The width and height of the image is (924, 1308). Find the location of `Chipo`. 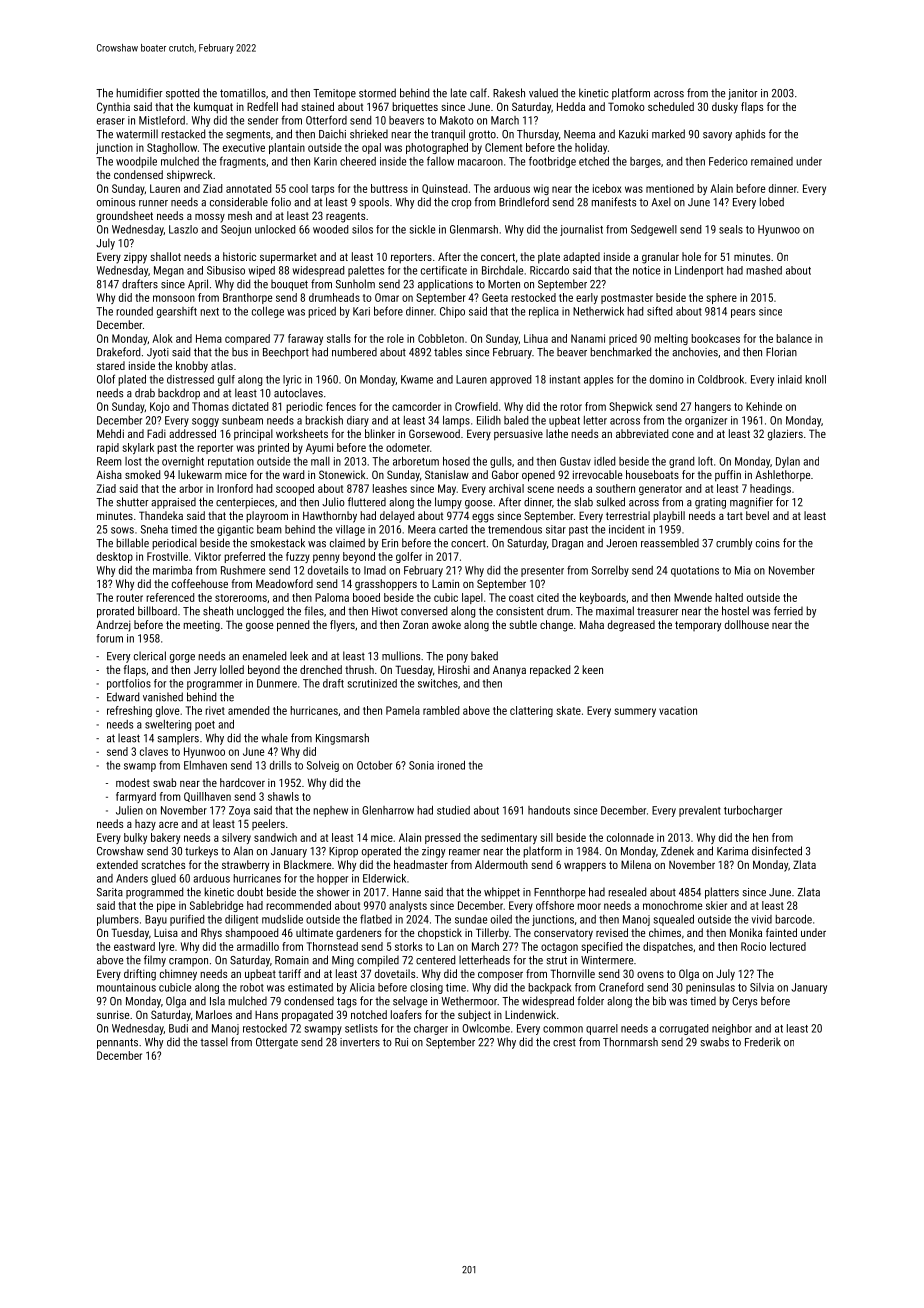

Chipo is located at coordinates (452, 312).
